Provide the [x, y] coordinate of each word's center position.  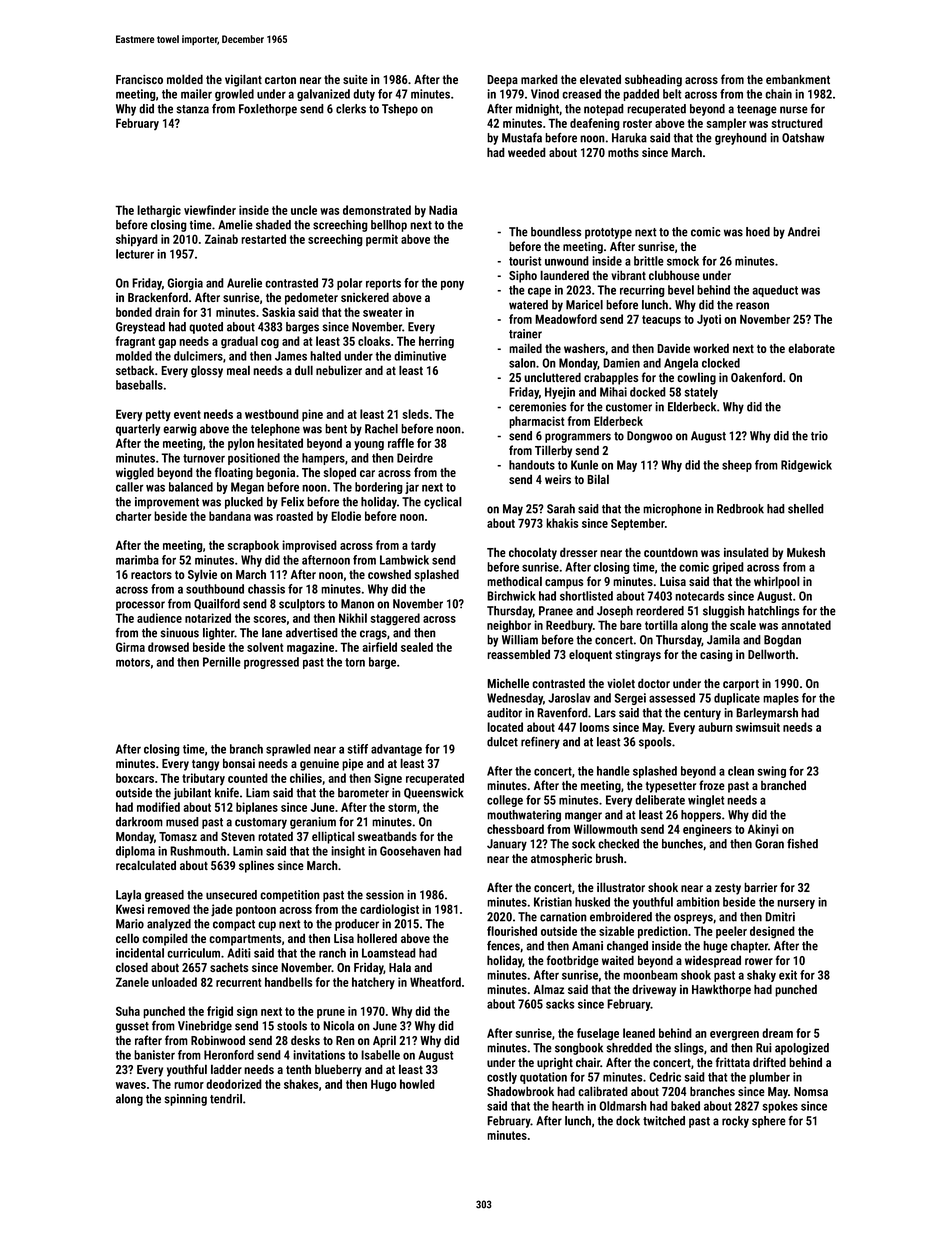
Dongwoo [650, 437]
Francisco [139, 79]
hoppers [701, 816]
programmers [578, 438]
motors [133, 662]
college [505, 801]
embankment [798, 79]
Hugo [384, 1085]
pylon [241, 444]
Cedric [665, 1077]
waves [131, 1085]
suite [355, 79]
